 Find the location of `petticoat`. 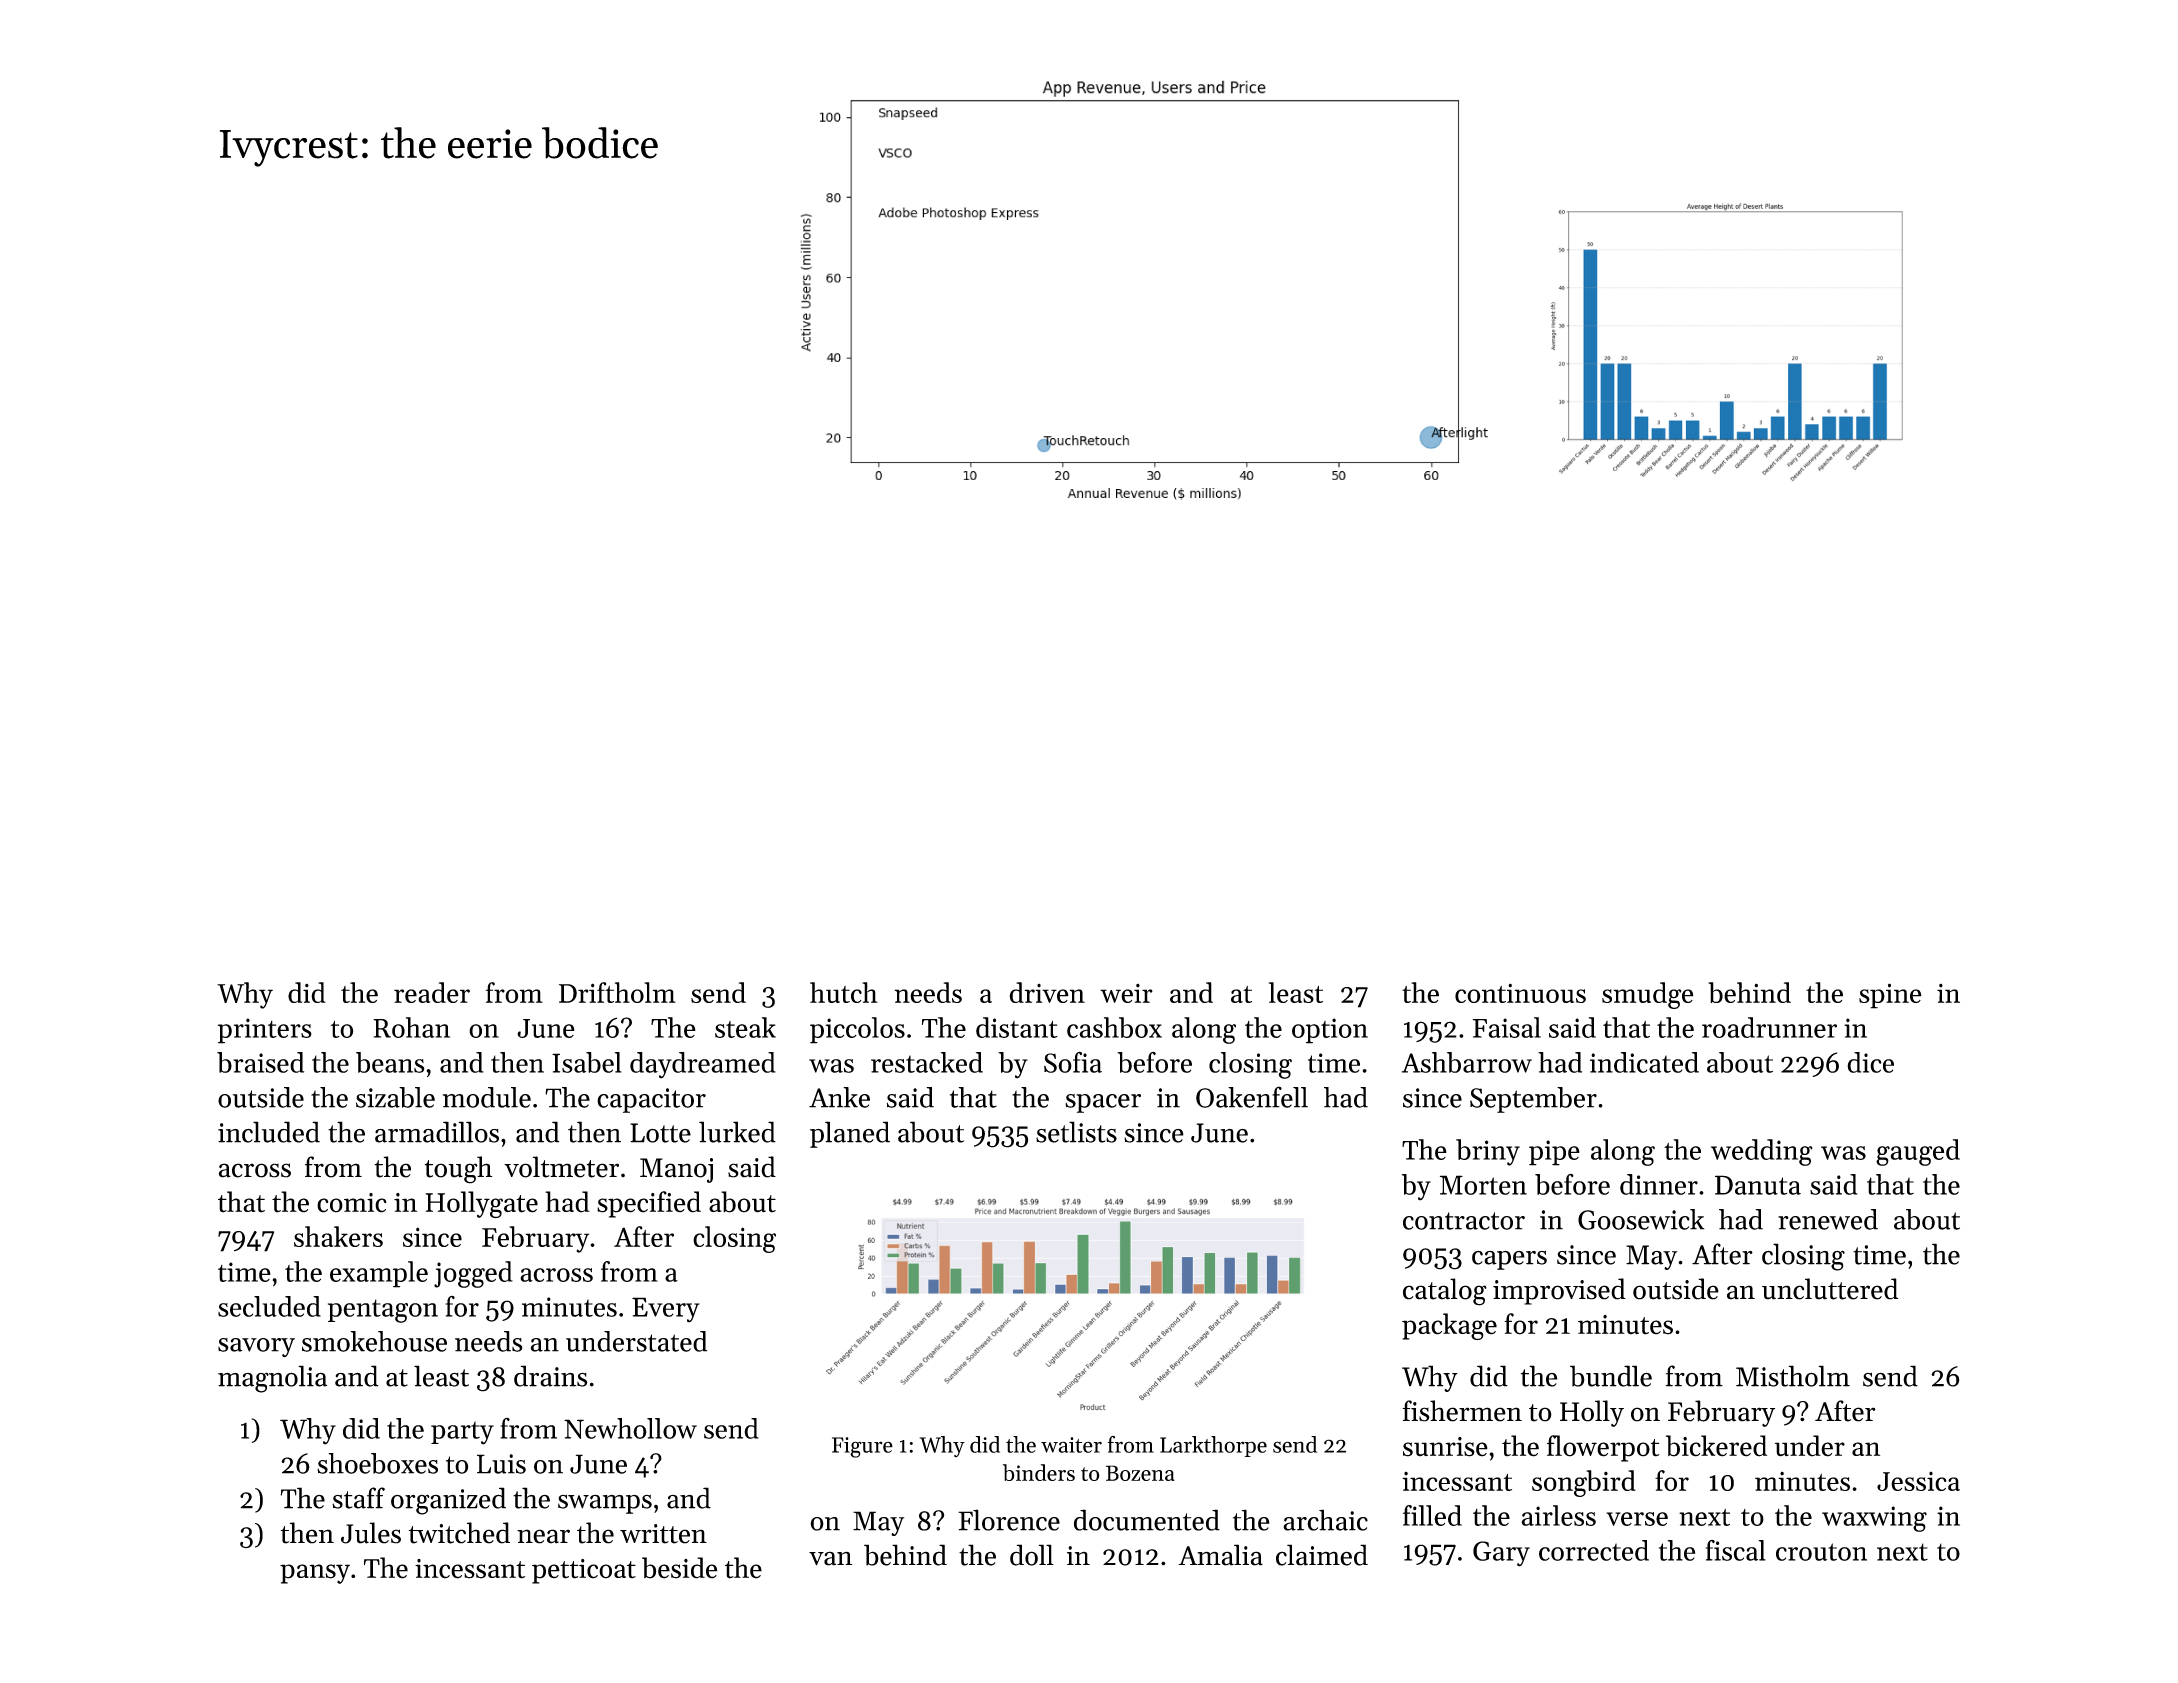

petticoat is located at coordinates (584, 1571).
